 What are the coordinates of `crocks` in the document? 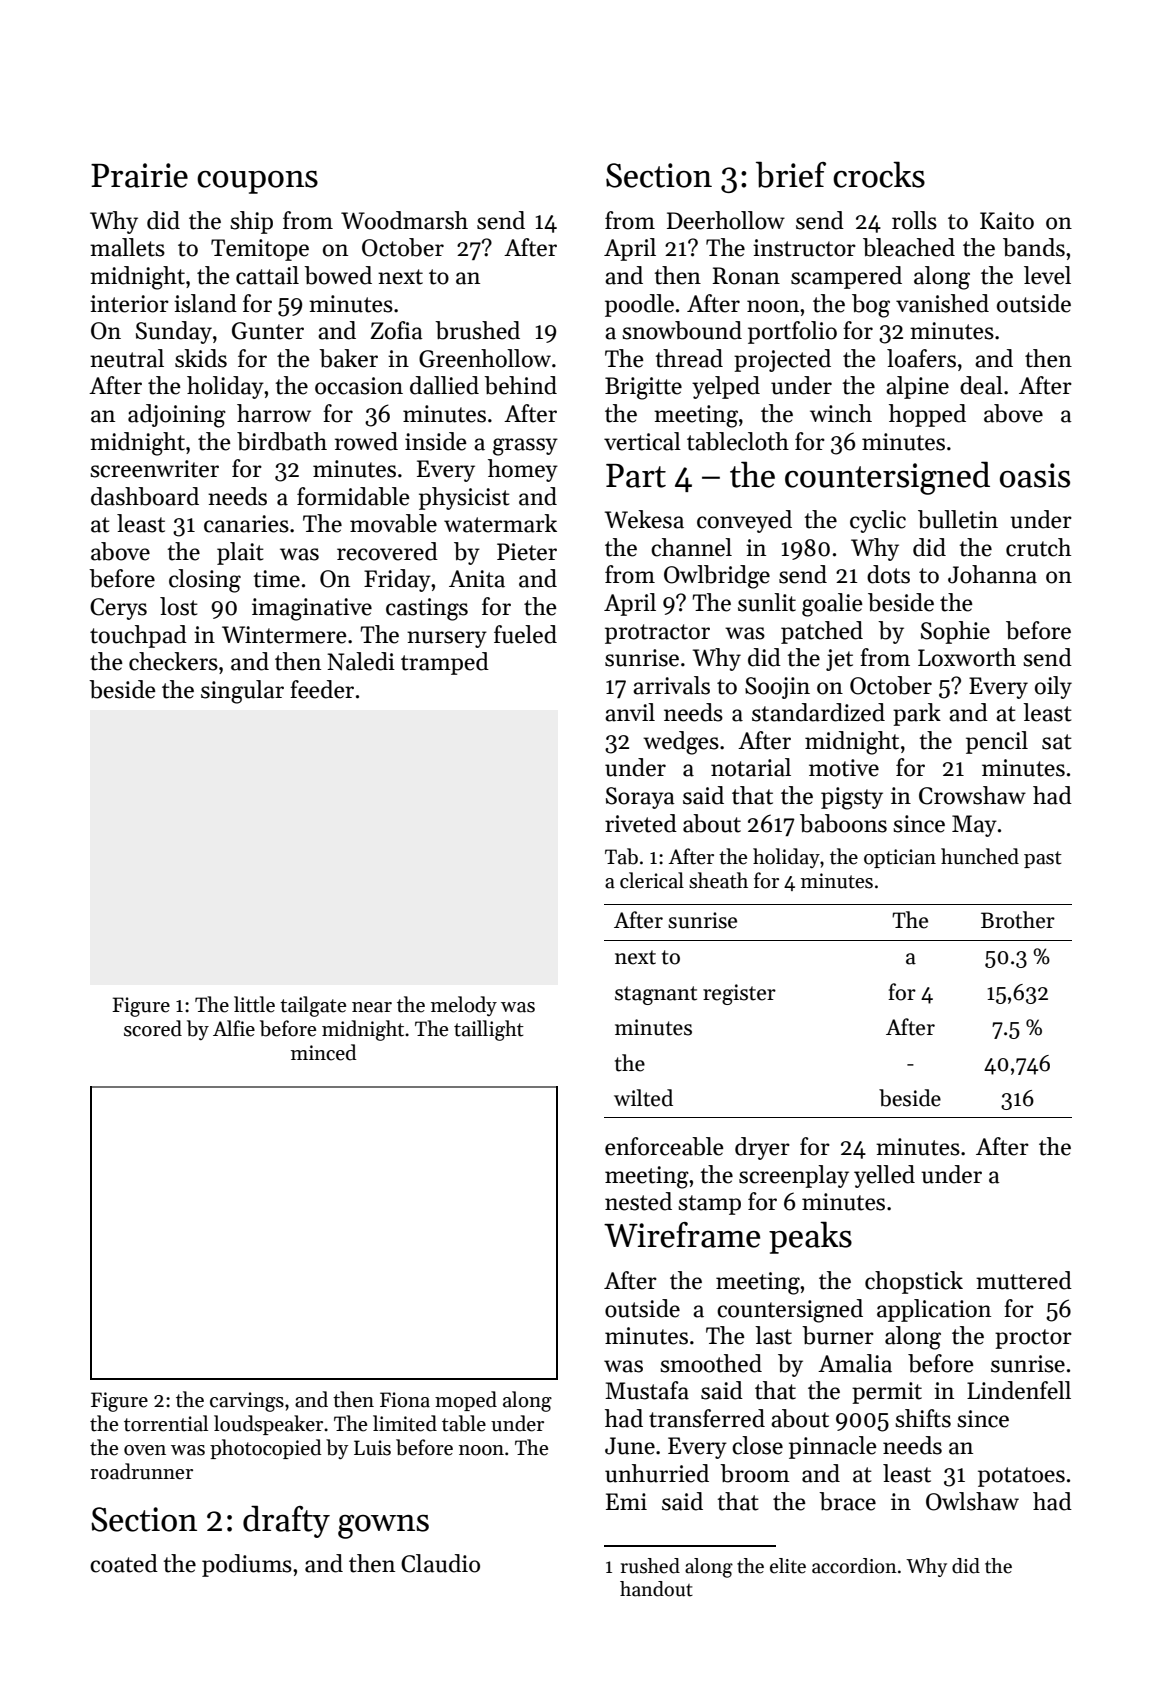 It's located at (879, 174).
